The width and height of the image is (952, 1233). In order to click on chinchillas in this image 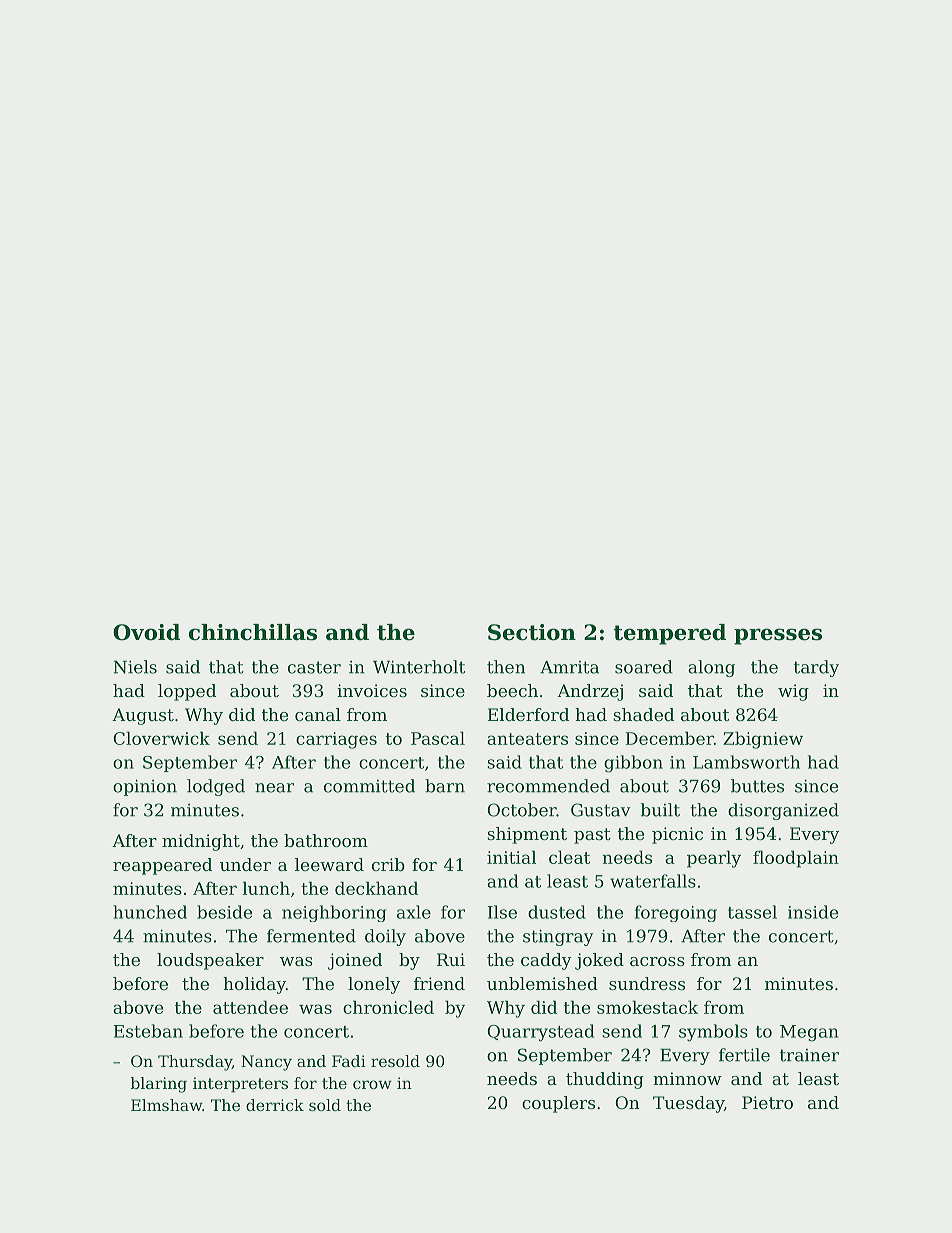, I will do `click(253, 632)`.
